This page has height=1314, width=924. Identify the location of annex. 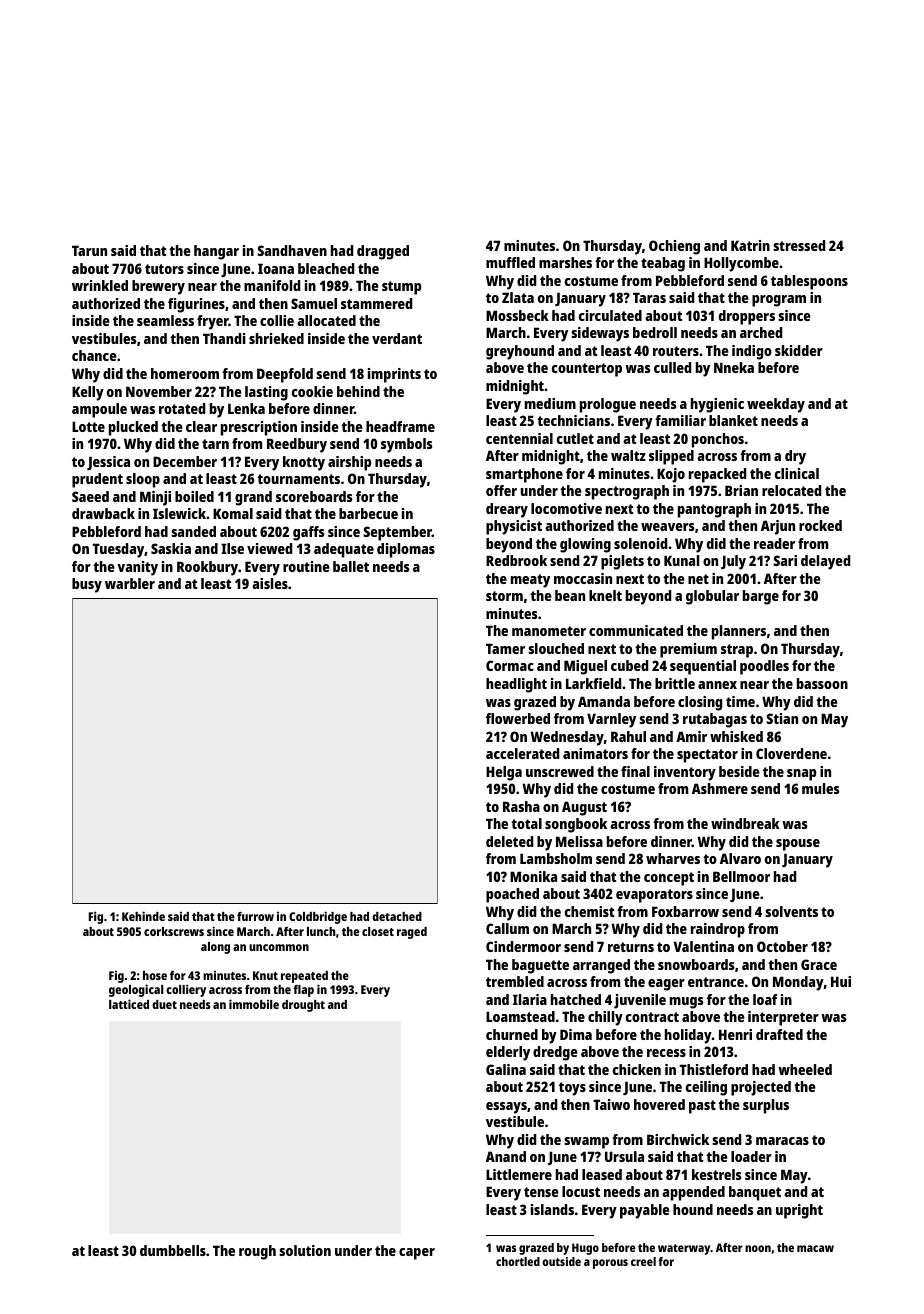
(717, 685).
